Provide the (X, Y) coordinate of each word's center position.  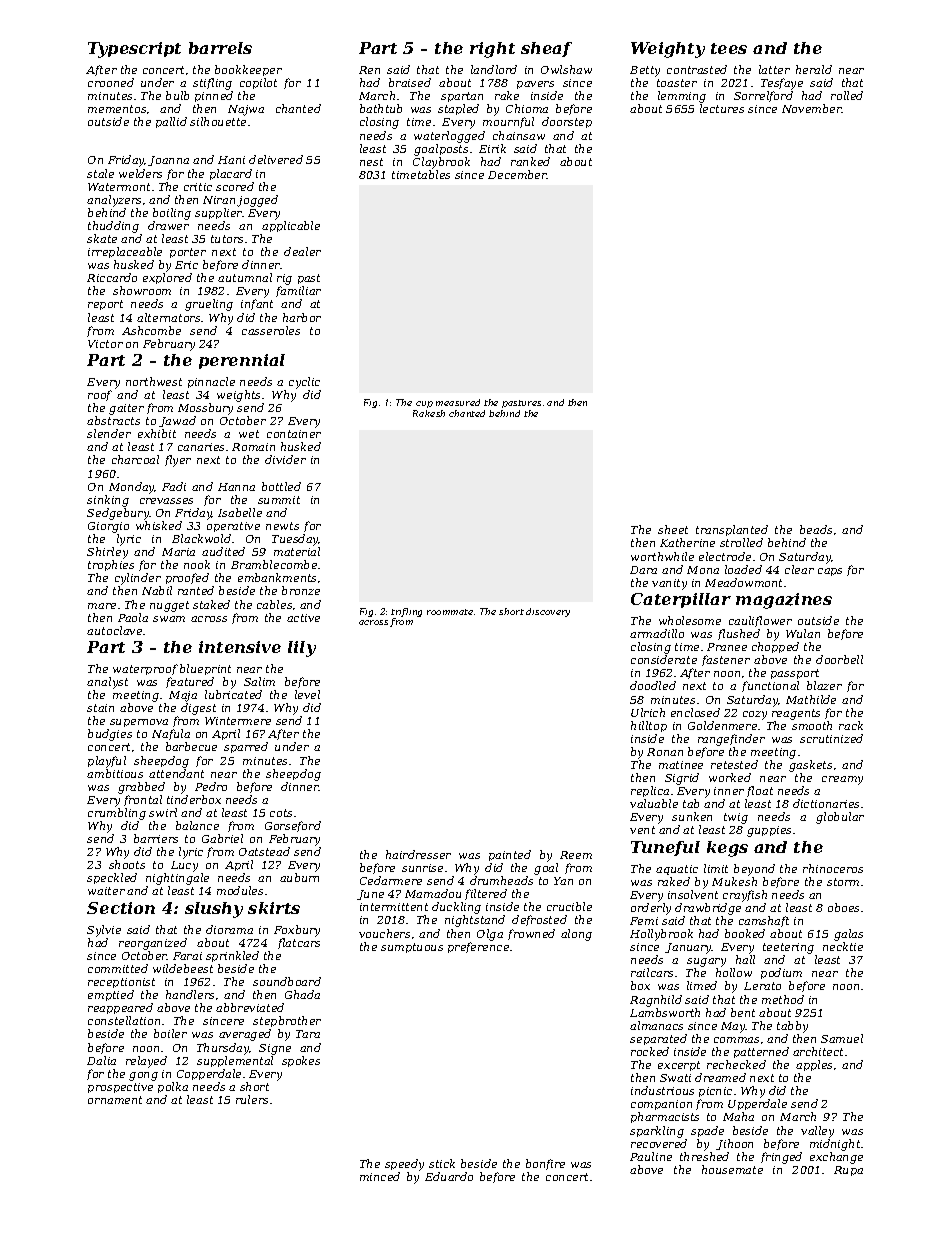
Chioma (527, 108)
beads (816, 529)
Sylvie (104, 931)
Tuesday (295, 540)
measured (458, 402)
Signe (275, 1049)
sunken (692, 816)
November (812, 108)
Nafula (171, 734)
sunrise (422, 868)
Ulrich (648, 712)
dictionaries (826, 803)
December (517, 174)
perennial (242, 361)
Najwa (246, 110)
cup (424, 404)
